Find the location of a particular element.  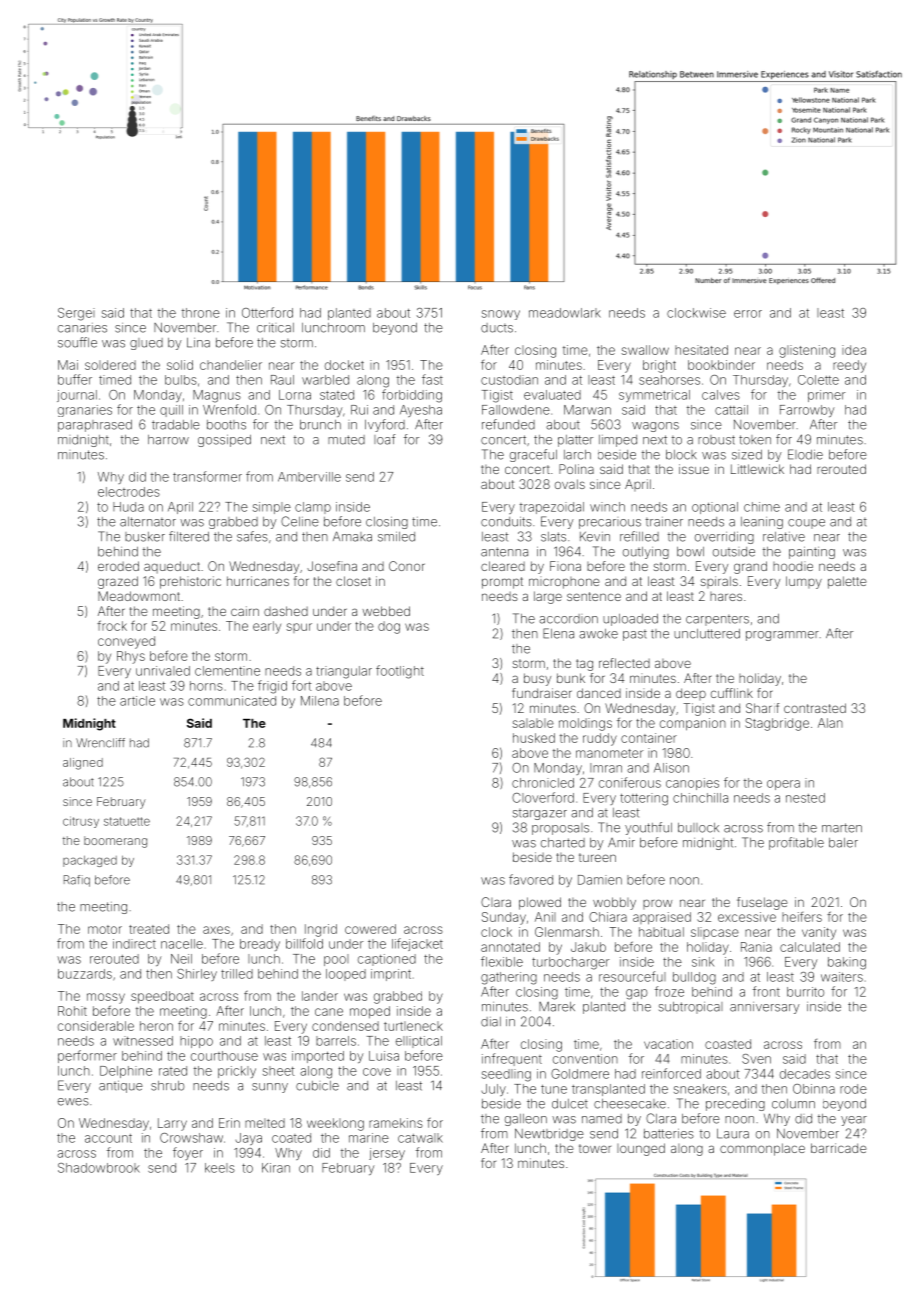

ewes is located at coordinates (73, 1102).
